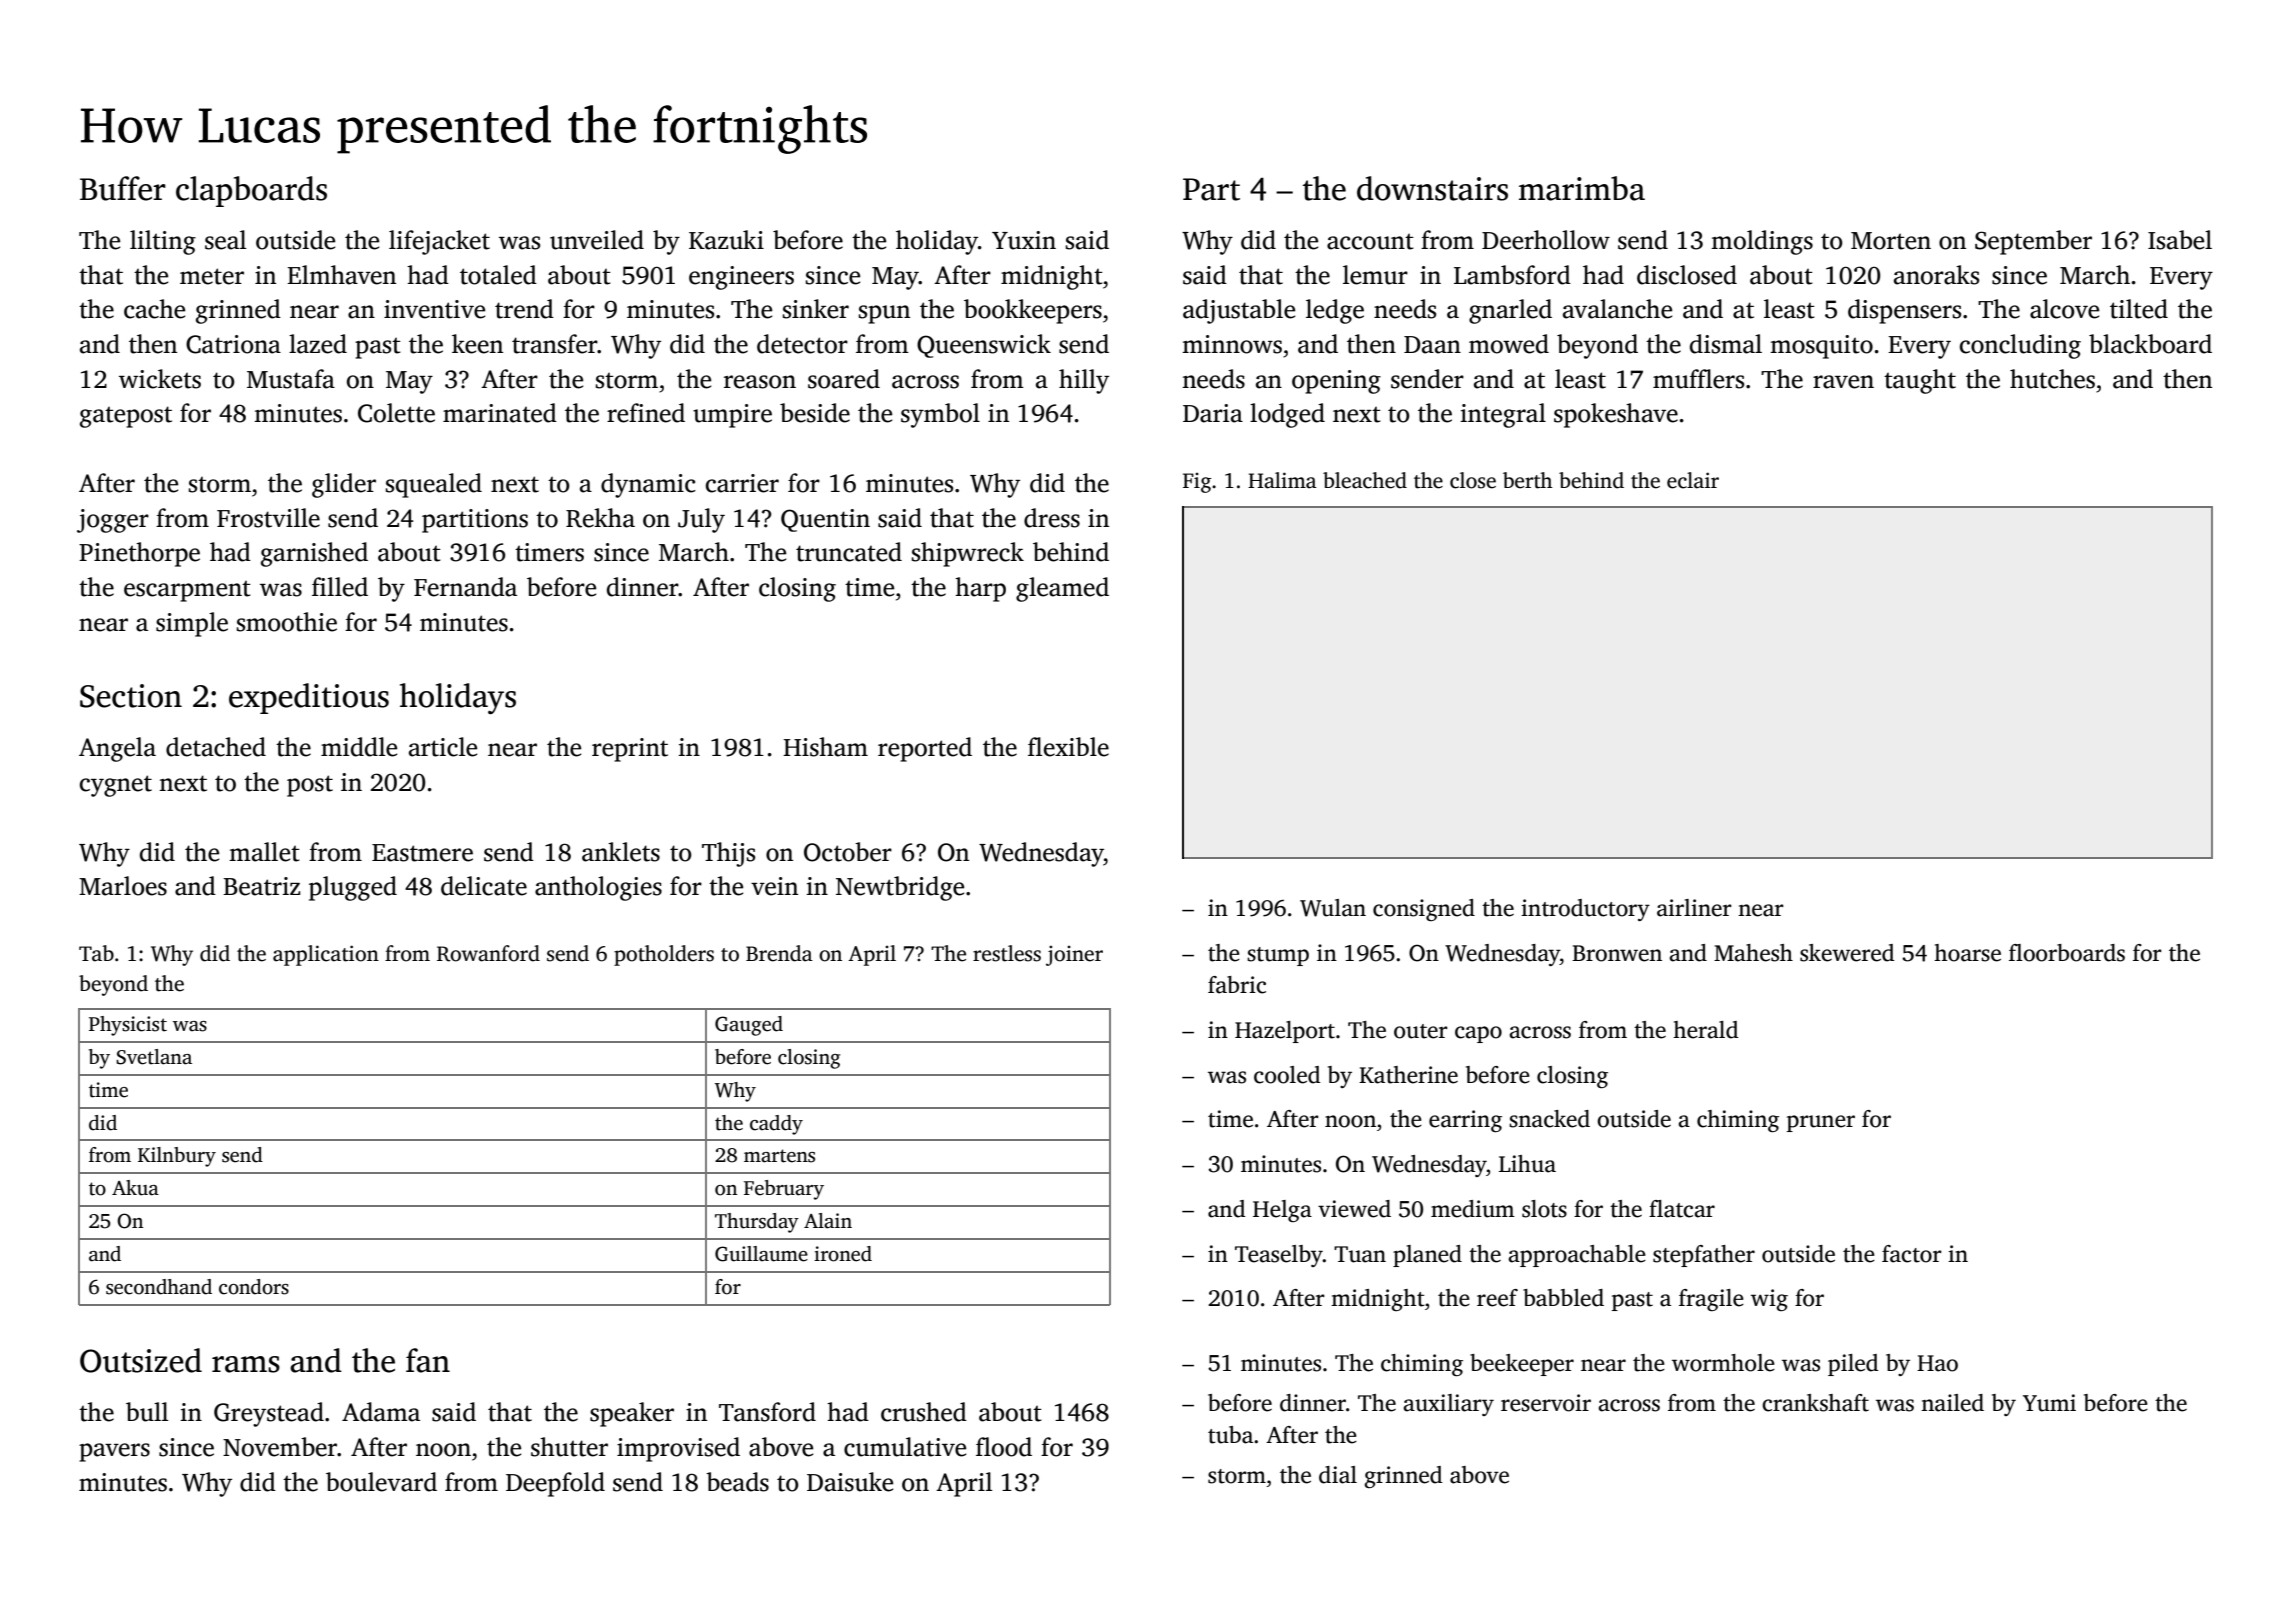 The image size is (2292, 1620). Describe the element at coordinates (784, 1190) in the screenshot. I see `February` at that location.
